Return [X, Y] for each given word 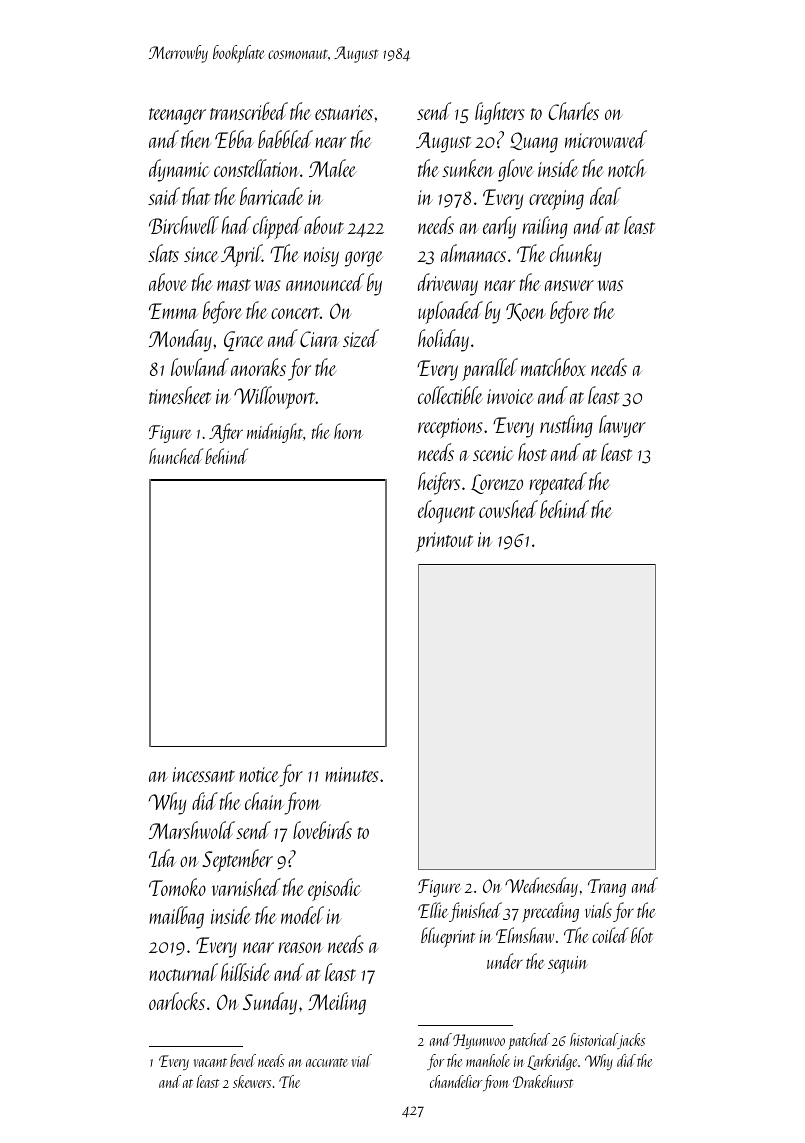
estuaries [344, 112]
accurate [327, 1062]
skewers [252, 1081]
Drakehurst [543, 1081]
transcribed [249, 111]
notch [627, 168]
